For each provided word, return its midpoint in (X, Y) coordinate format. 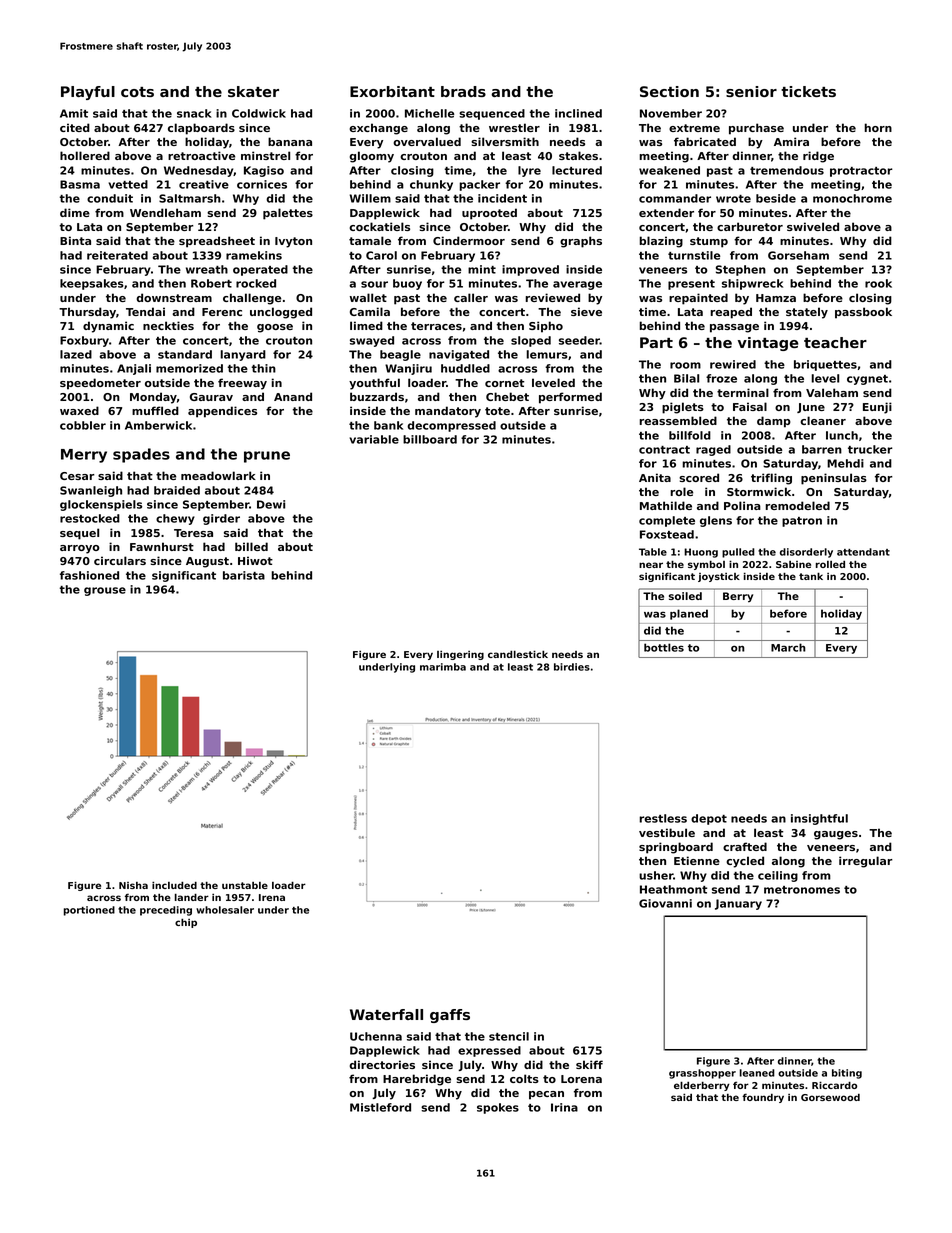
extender (666, 212)
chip (186, 923)
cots (137, 92)
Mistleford (380, 1107)
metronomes (802, 890)
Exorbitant (392, 91)
